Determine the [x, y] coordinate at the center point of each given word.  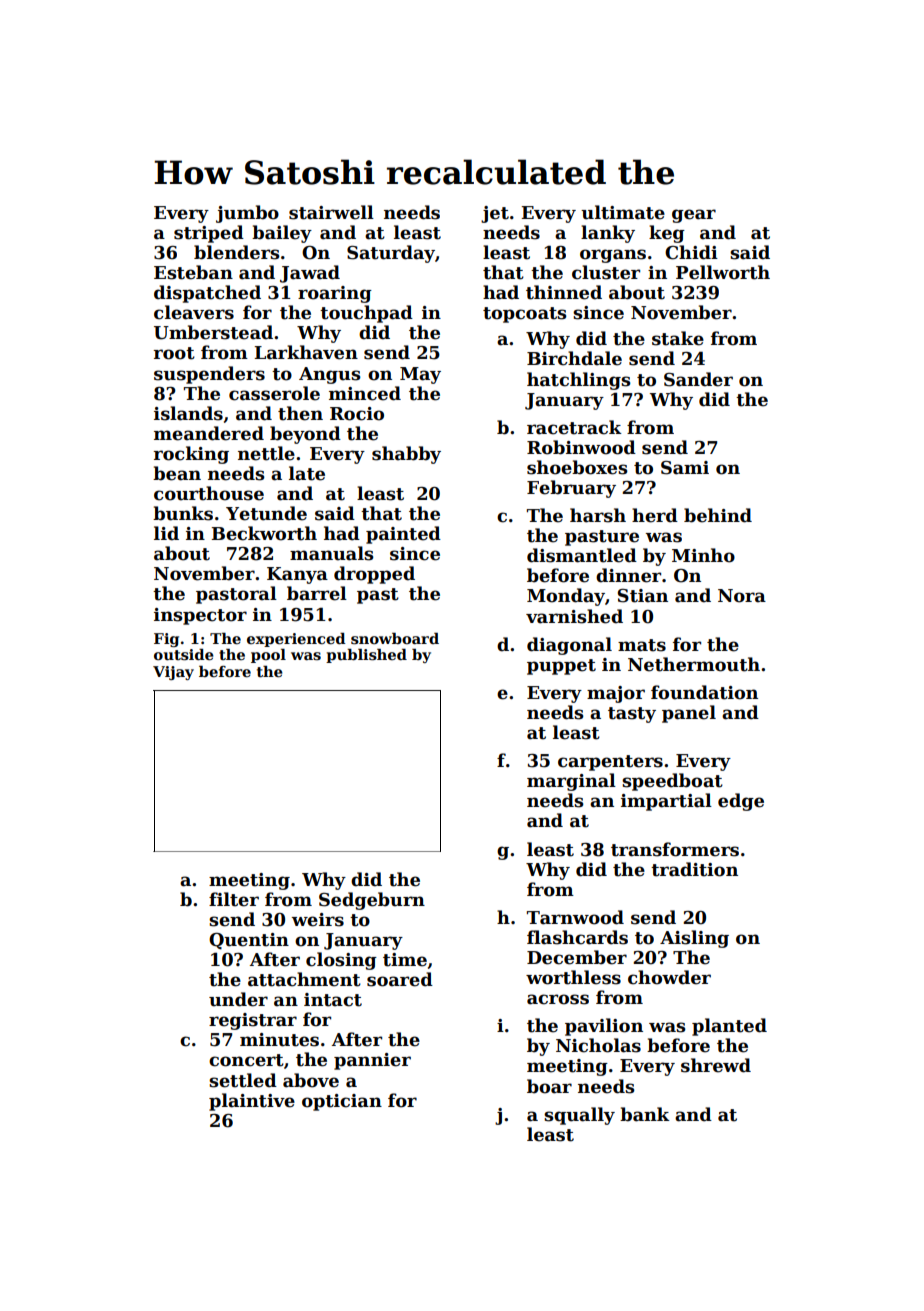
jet [495, 214]
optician [342, 1102]
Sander [698, 379]
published [366, 656]
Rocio [357, 414]
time [405, 960]
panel [689, 714]
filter [234, 899]
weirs [318, 920]
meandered [209, 433]
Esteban [193, 272]
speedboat [672, 782]
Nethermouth [694, 664]
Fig [166, 640]
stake [678, 338]
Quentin [249, 941]
